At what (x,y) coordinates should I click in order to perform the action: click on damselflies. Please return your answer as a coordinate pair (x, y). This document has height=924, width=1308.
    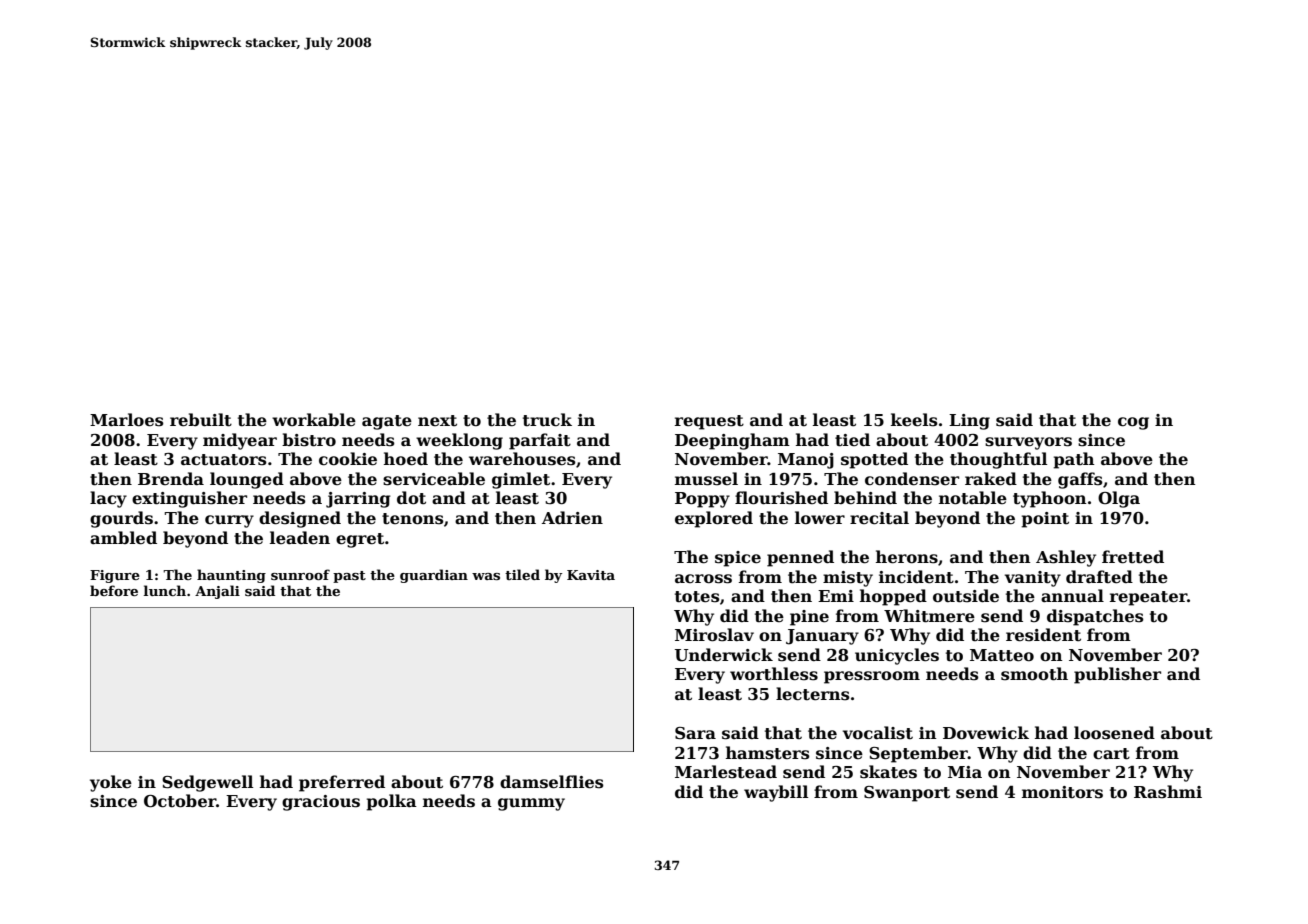
    Looking at the image, I should click on (552, 782).
